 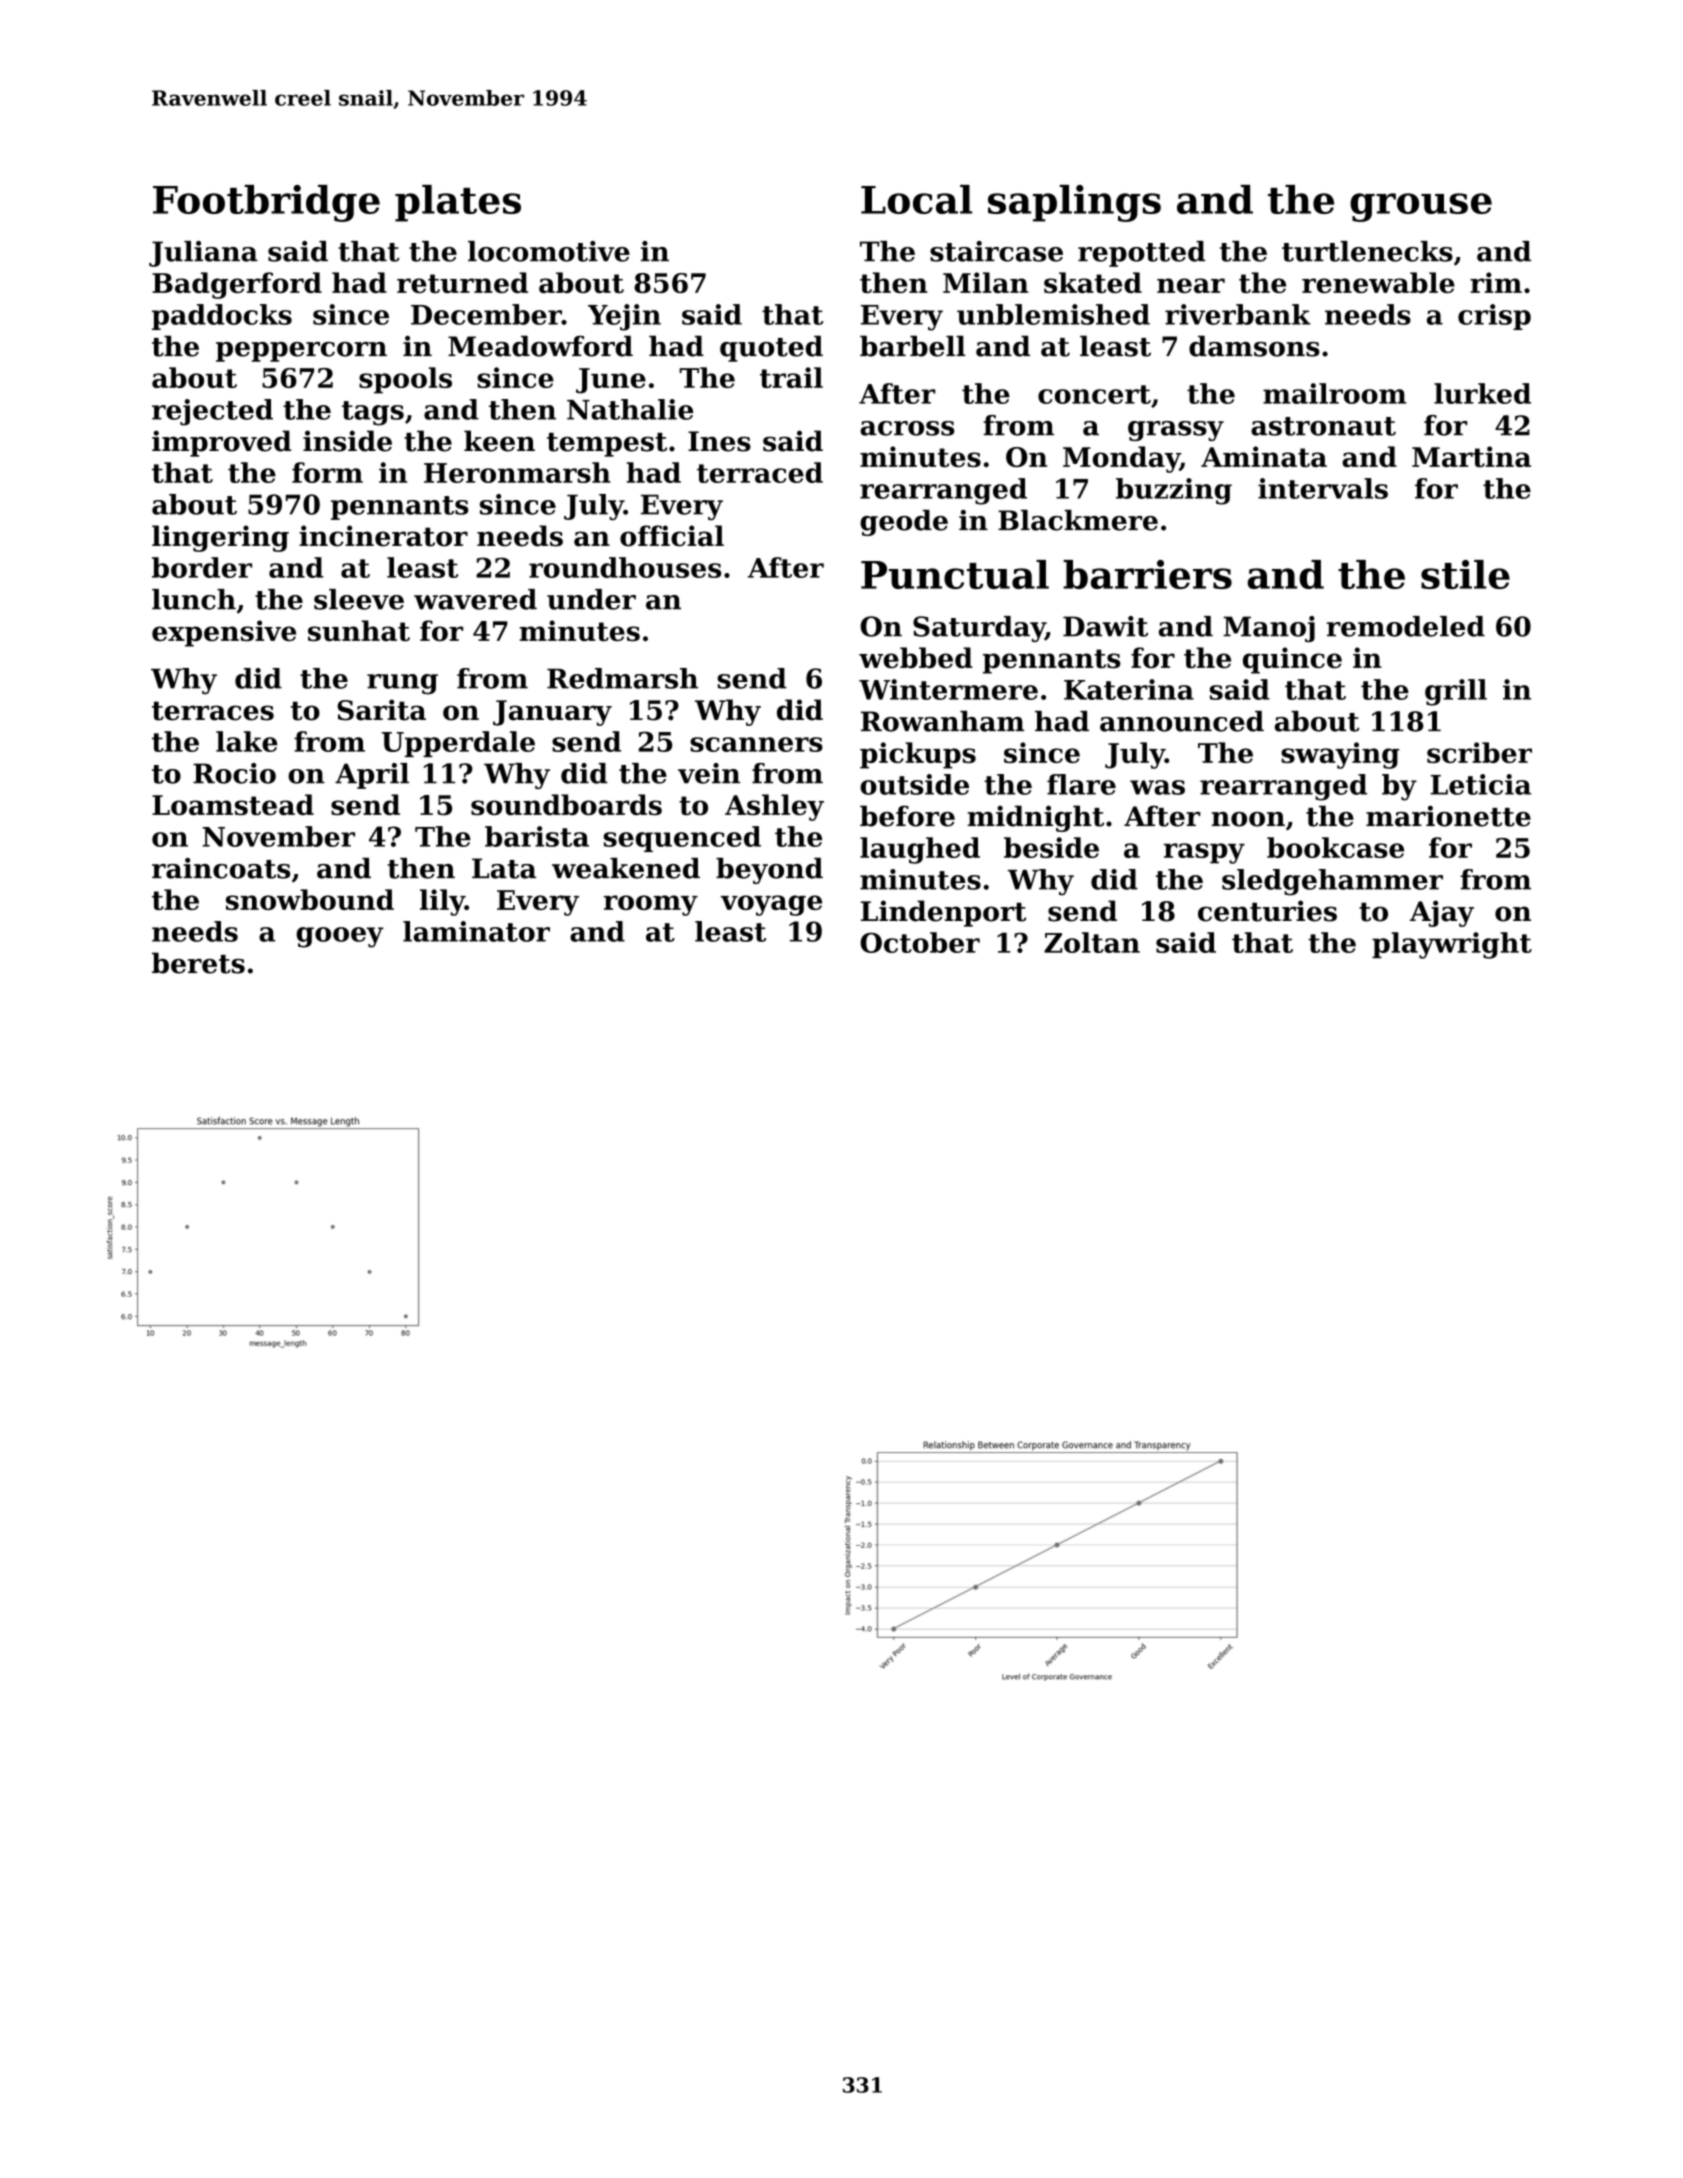 What do you see at coordinates (607, 445) in the page?
I see `tempest` at bounding box center [607, 445].
